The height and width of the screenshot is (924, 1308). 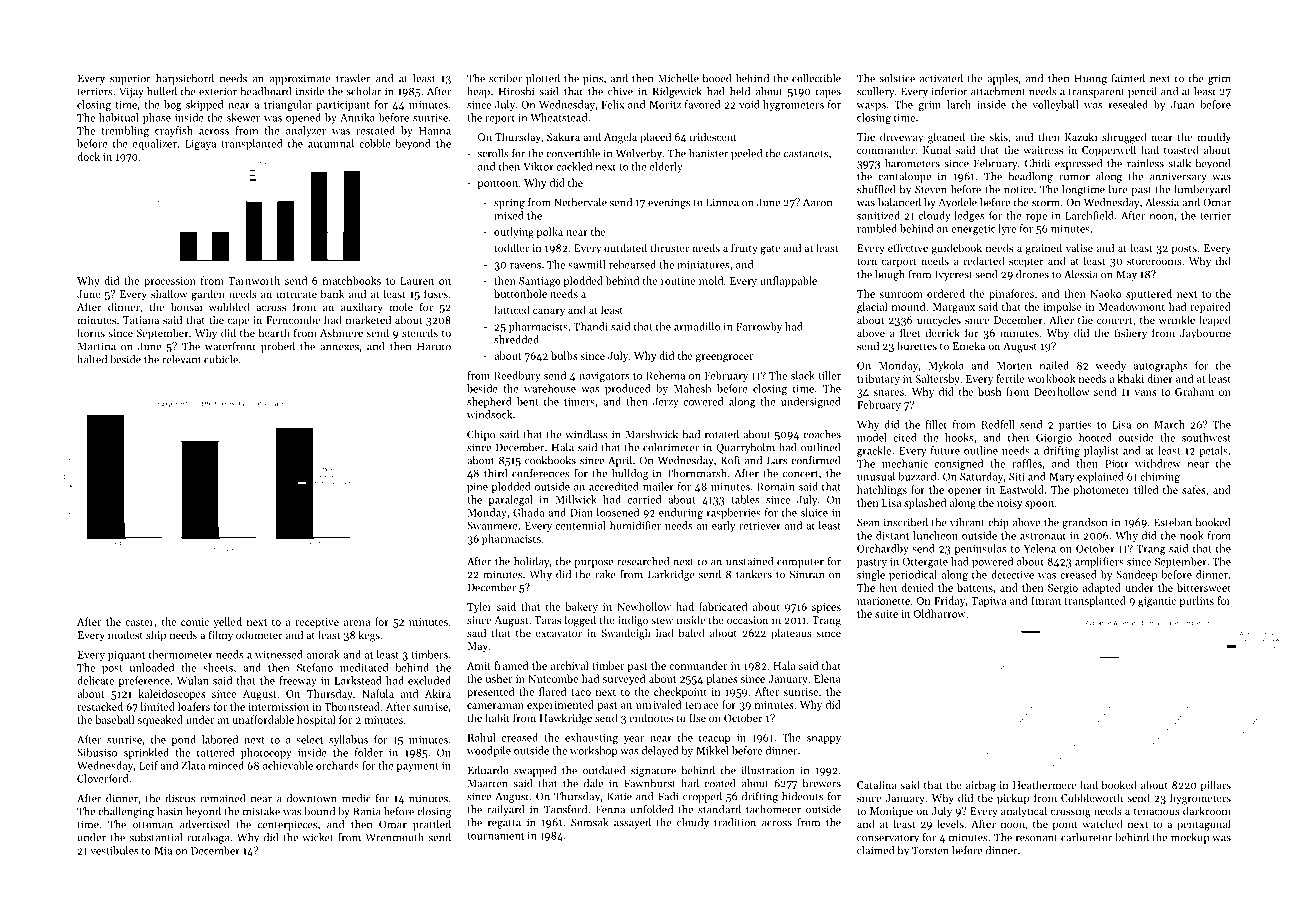 I want to click on claimed, so click(x=875, y=850).
